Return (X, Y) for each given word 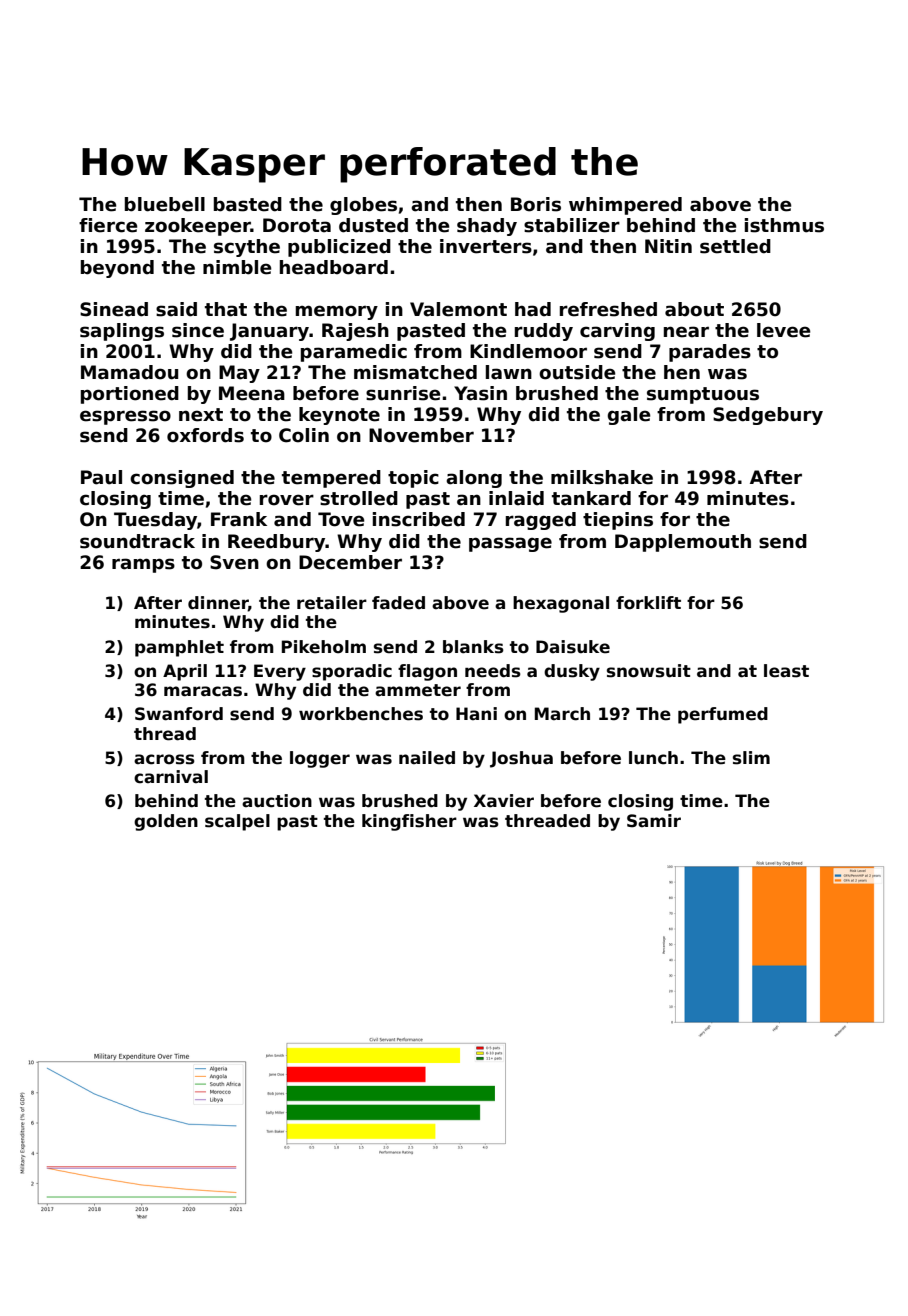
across (164, 759)
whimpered (625, 206)
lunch (653, 758)
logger (320, 759)
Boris (536, 204)
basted (248, 204)
